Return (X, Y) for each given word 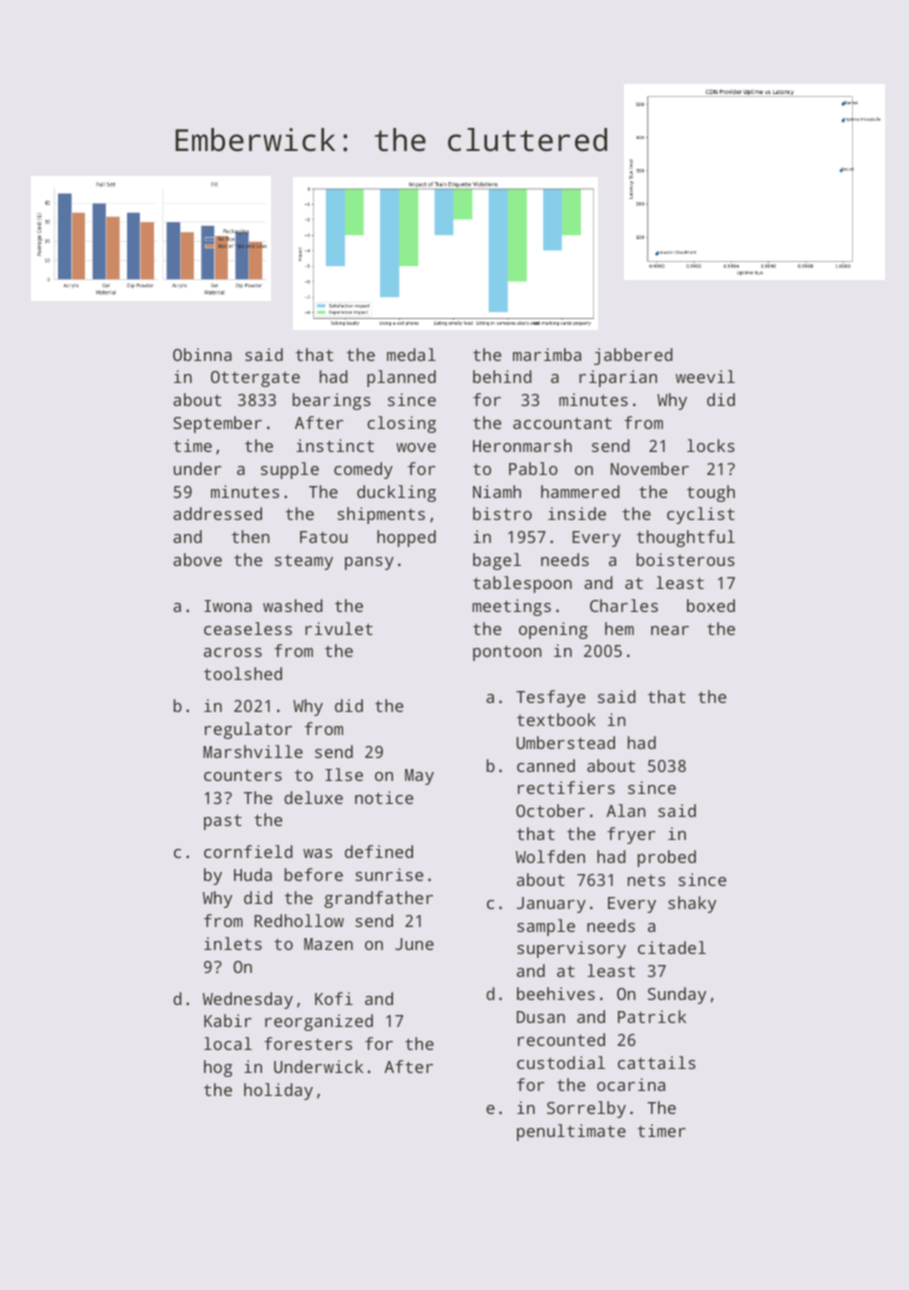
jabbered (633, 356)
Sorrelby (586, 1109)
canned (546, 765)
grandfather (378, 899)
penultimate (571, 1132)
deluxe (313, 797)
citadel (672, 947)
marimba (547, 354)
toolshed (243, 673)
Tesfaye (550, 698)
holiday (278, 1091)
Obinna (202, 354)
